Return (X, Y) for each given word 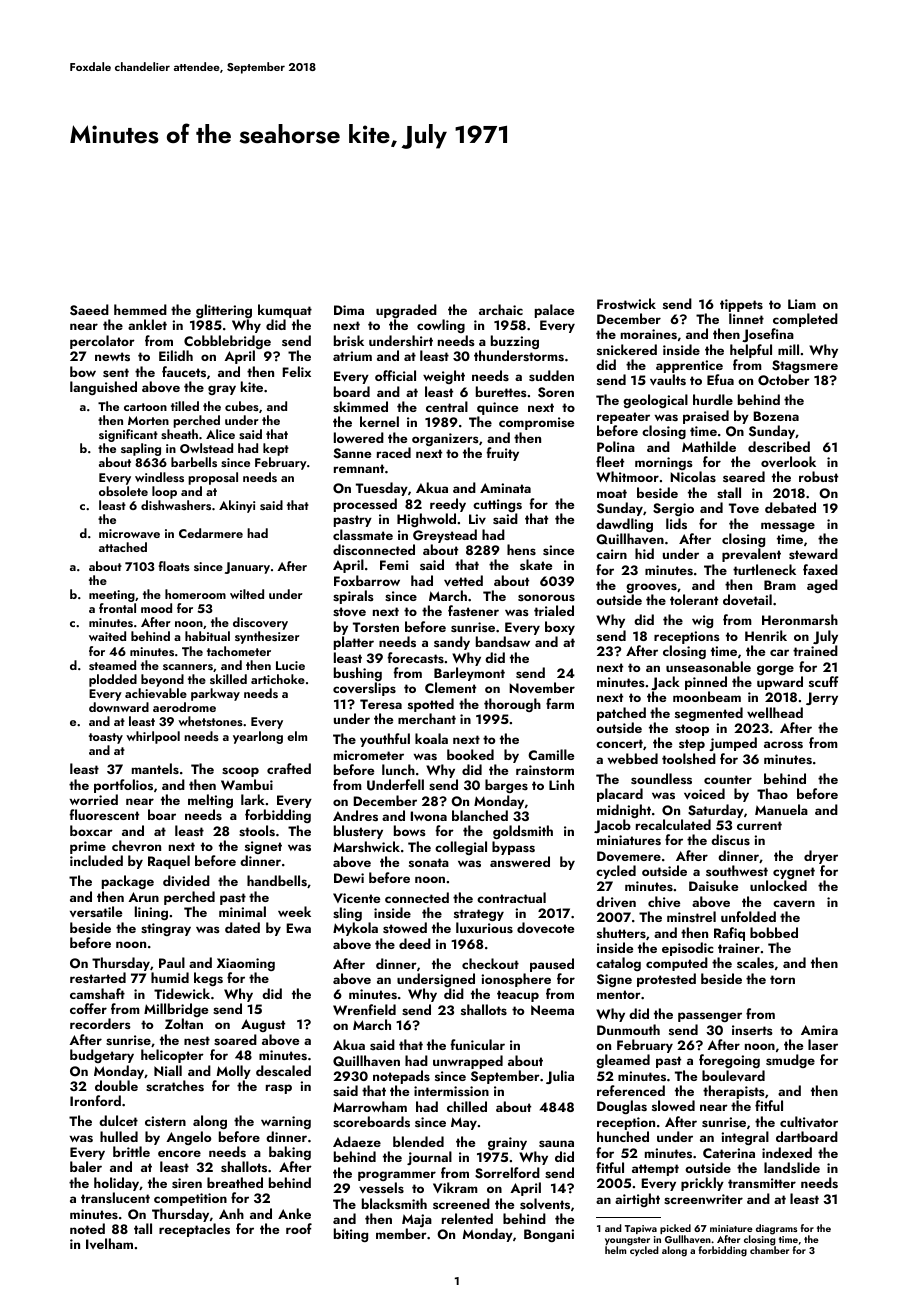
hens (521, 549)
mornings (664, 463)
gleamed (623, 1061)
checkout (490, 963)
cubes (242, 406)
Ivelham (109, 1243)
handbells (277, 881)
